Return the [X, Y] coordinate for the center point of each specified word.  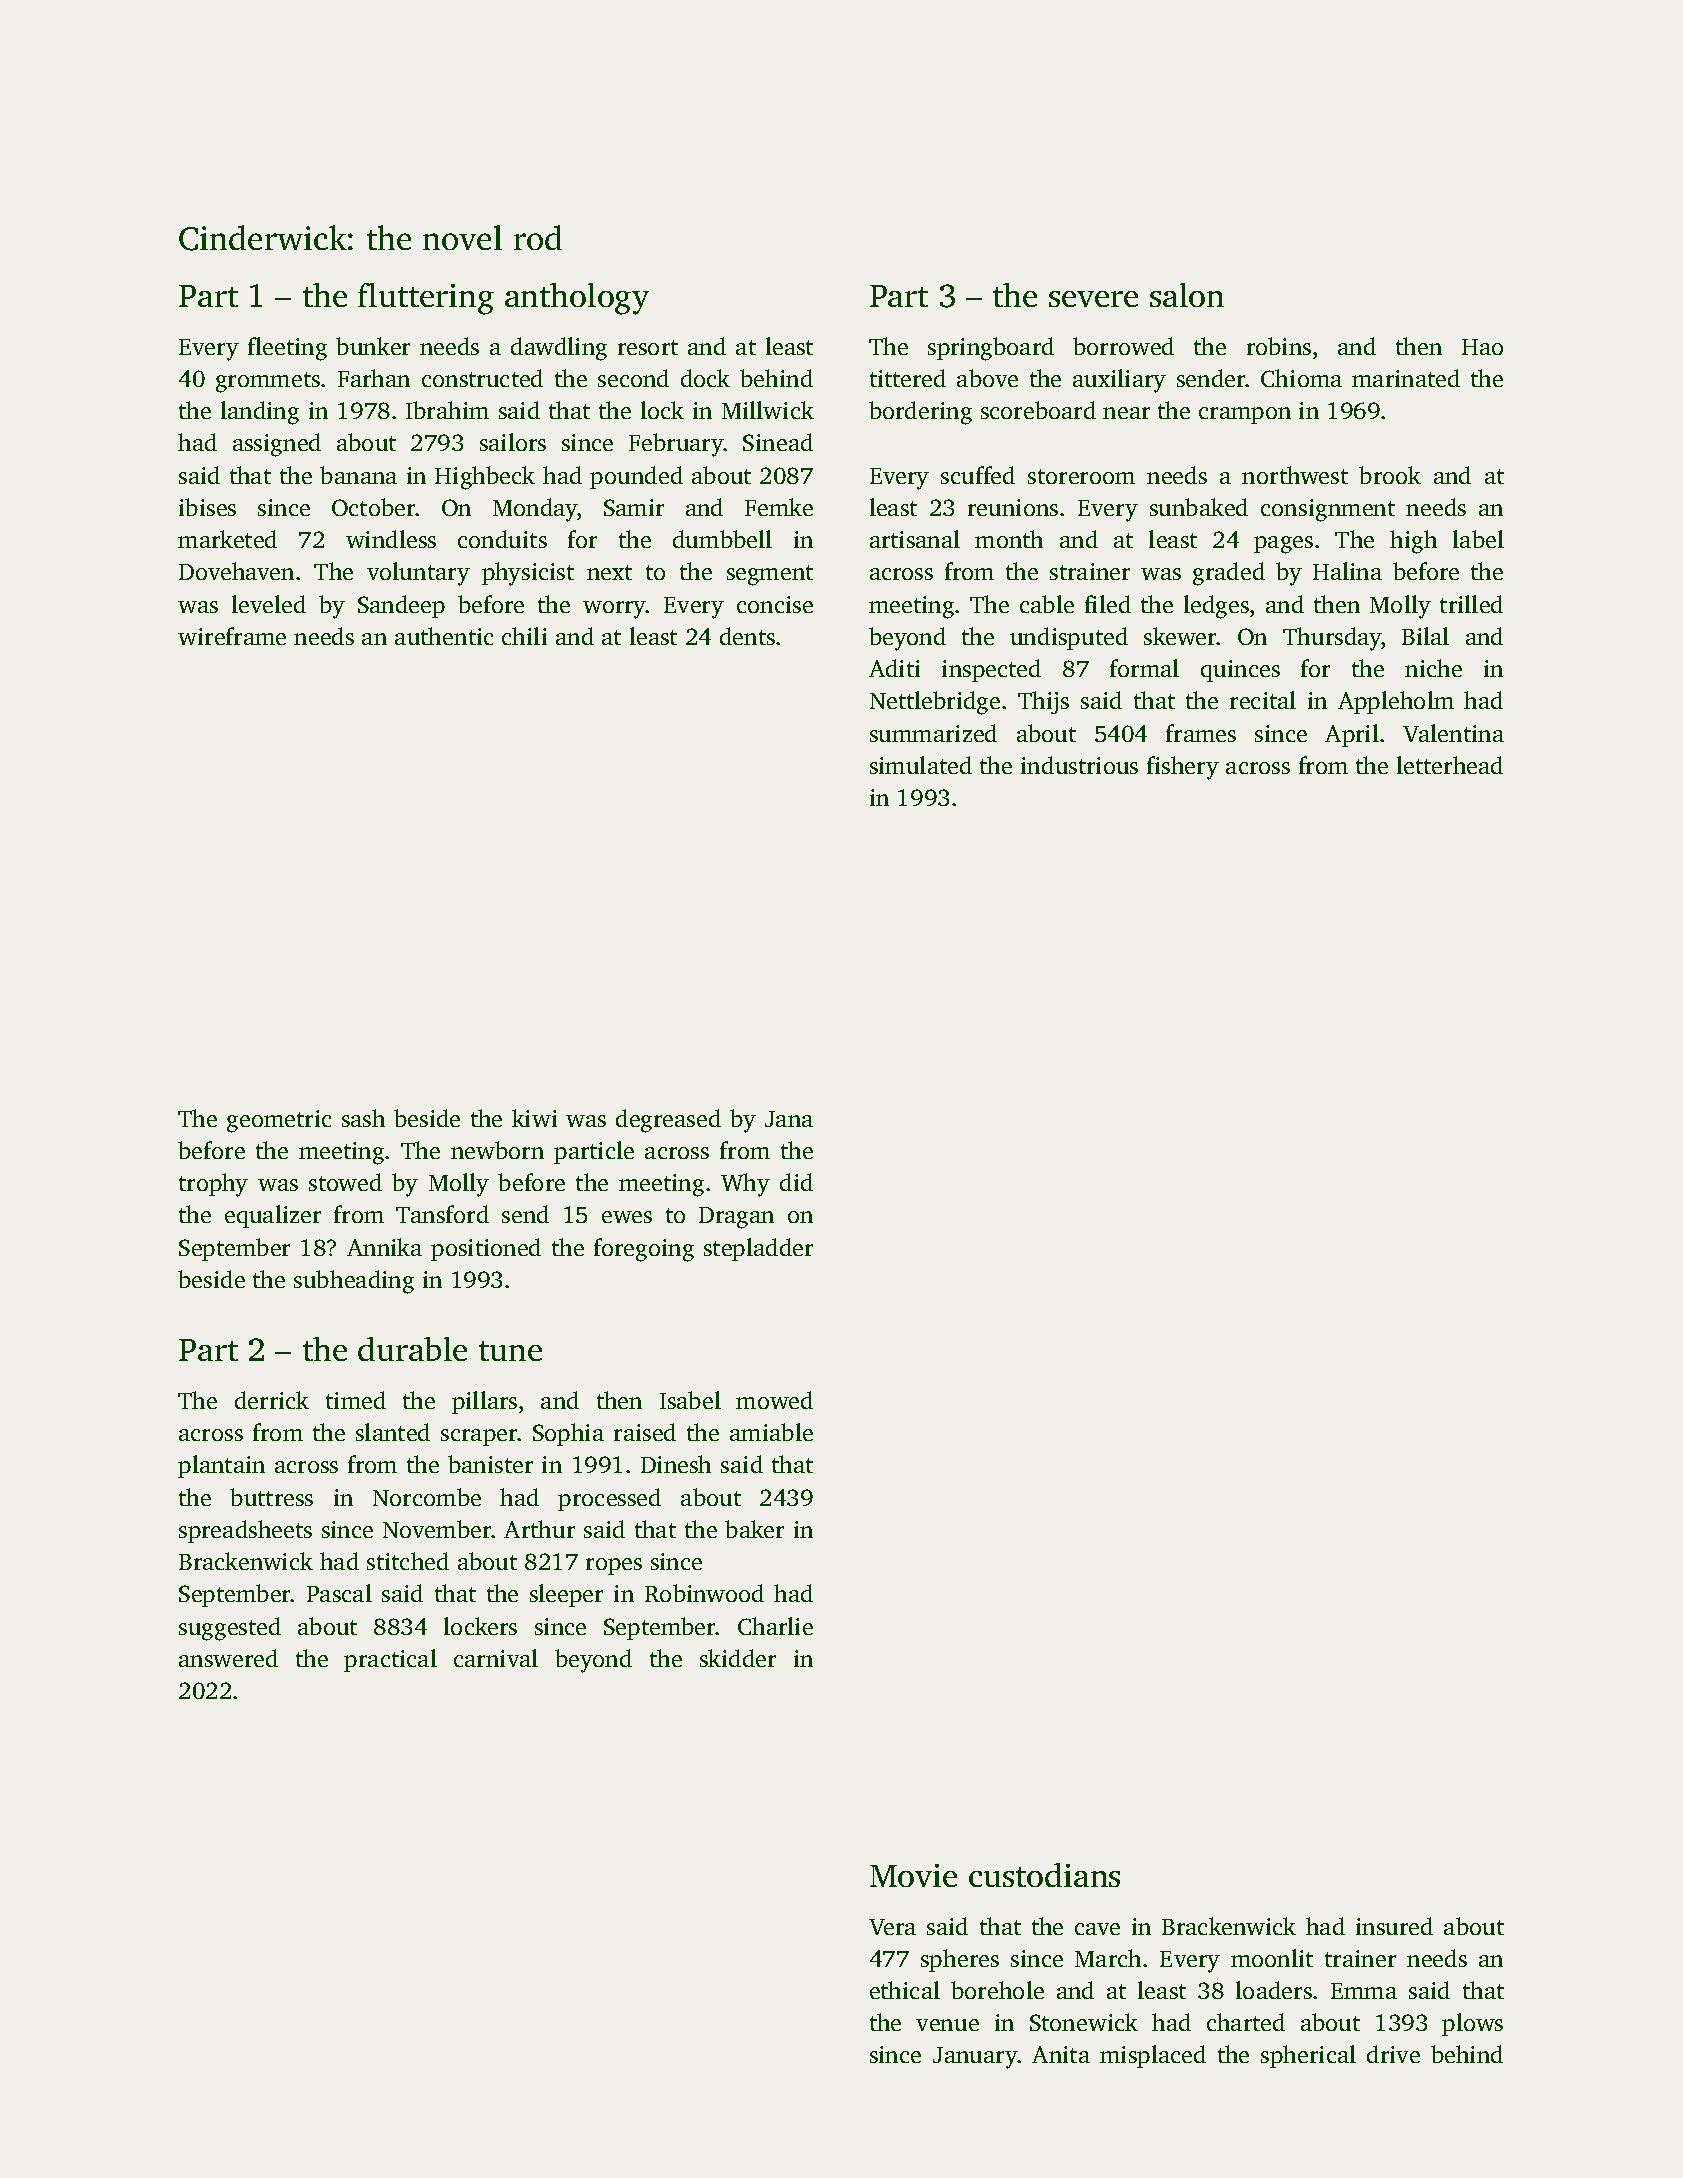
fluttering [426, 299]
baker [754, 1529]
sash [363, 1118]
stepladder [758, 1249]
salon [1187, 295]
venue [947, 2025]
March [1108, 1958]
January [975, 2058]
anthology [577, 299]
